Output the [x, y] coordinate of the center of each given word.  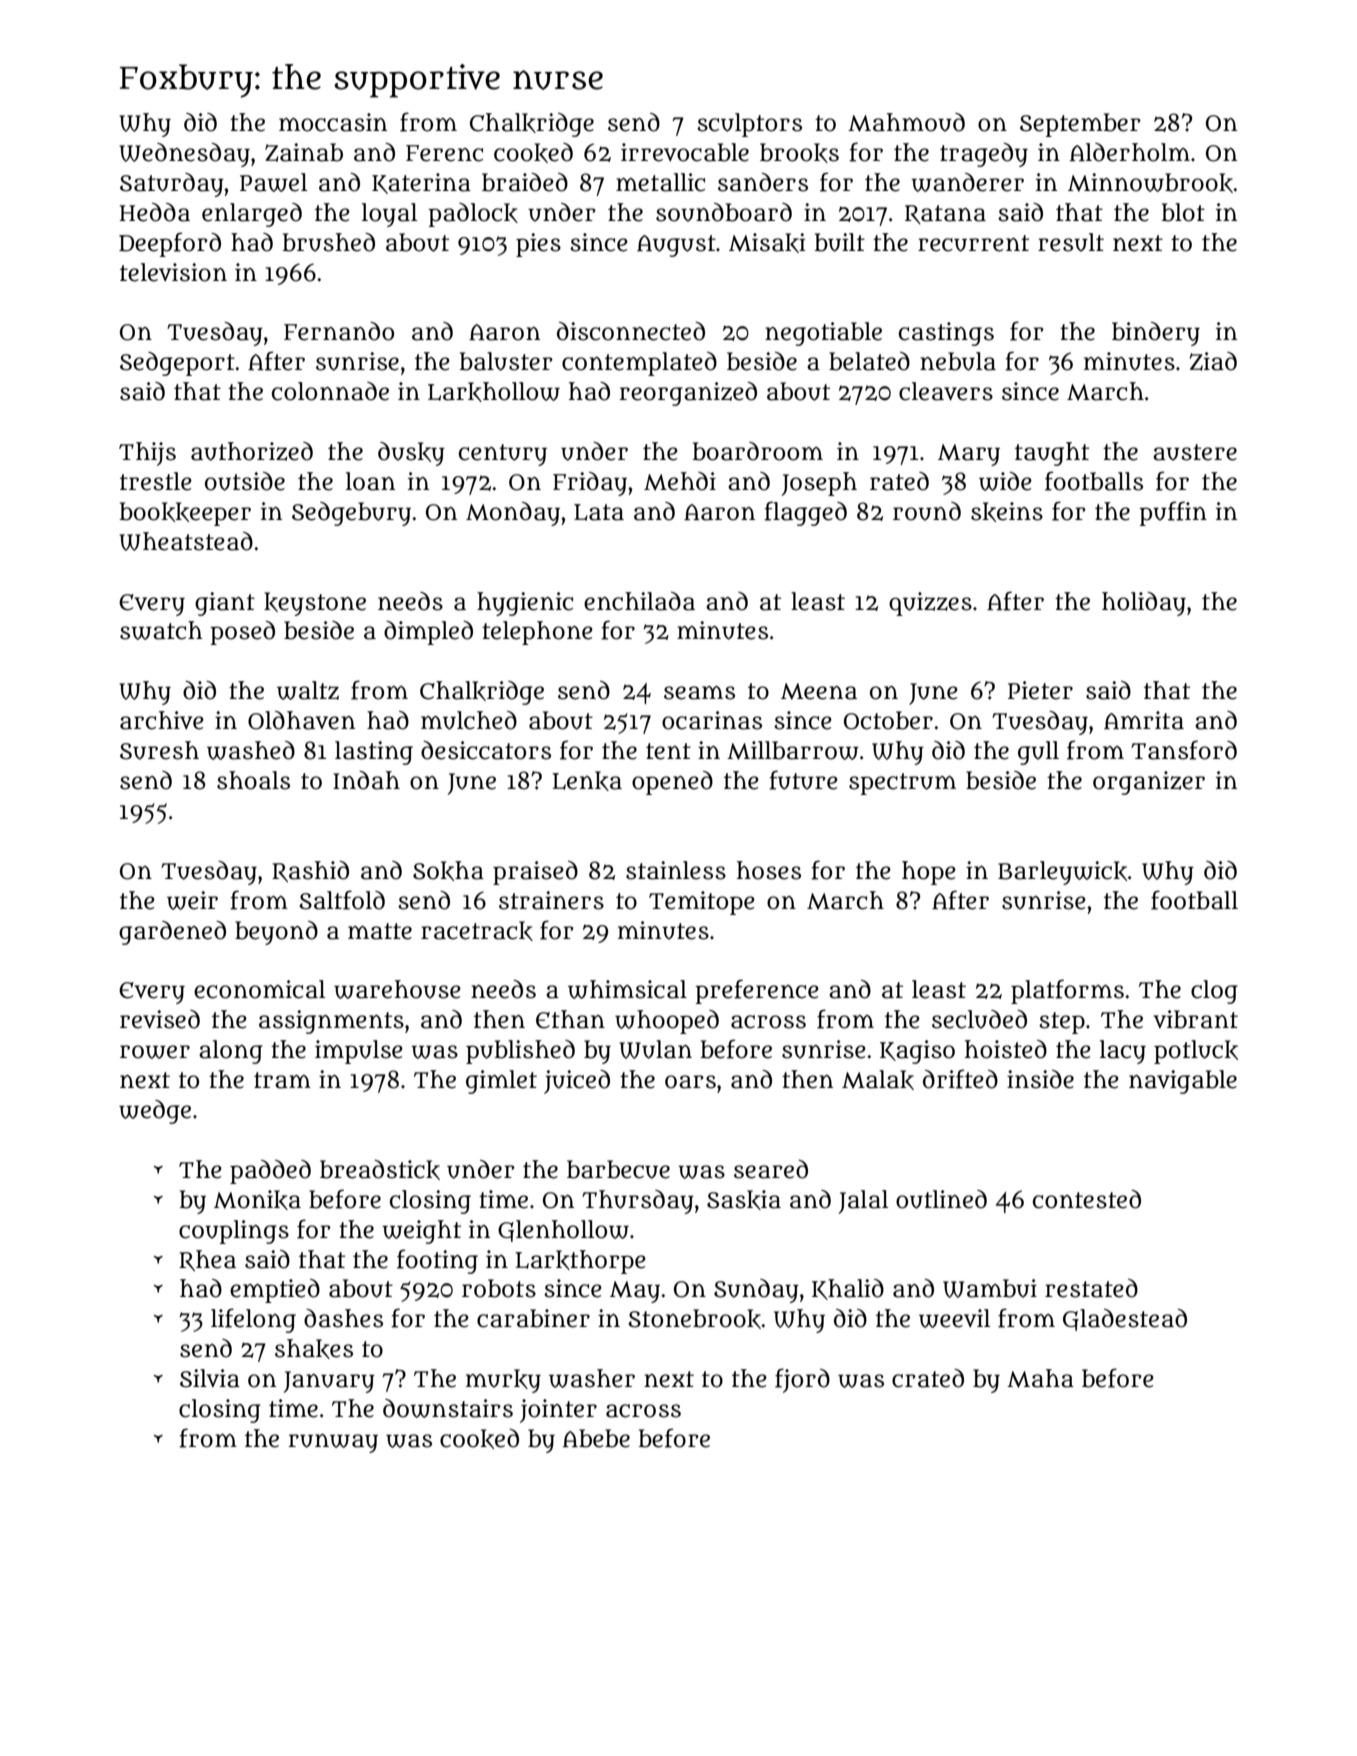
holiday [1144, 604]
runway [333, 1443]
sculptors [749, 125]
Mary [969, 455]
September [1080, 125]
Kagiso [917, 1052]
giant [225, 604]
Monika [257, 1200]
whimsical [627, 989]
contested [1087, 1199]
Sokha [448, 871]
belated [869, 361]
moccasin [333, 122]
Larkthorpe [580, 1262]
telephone [537, 633]
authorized [252, 451]
